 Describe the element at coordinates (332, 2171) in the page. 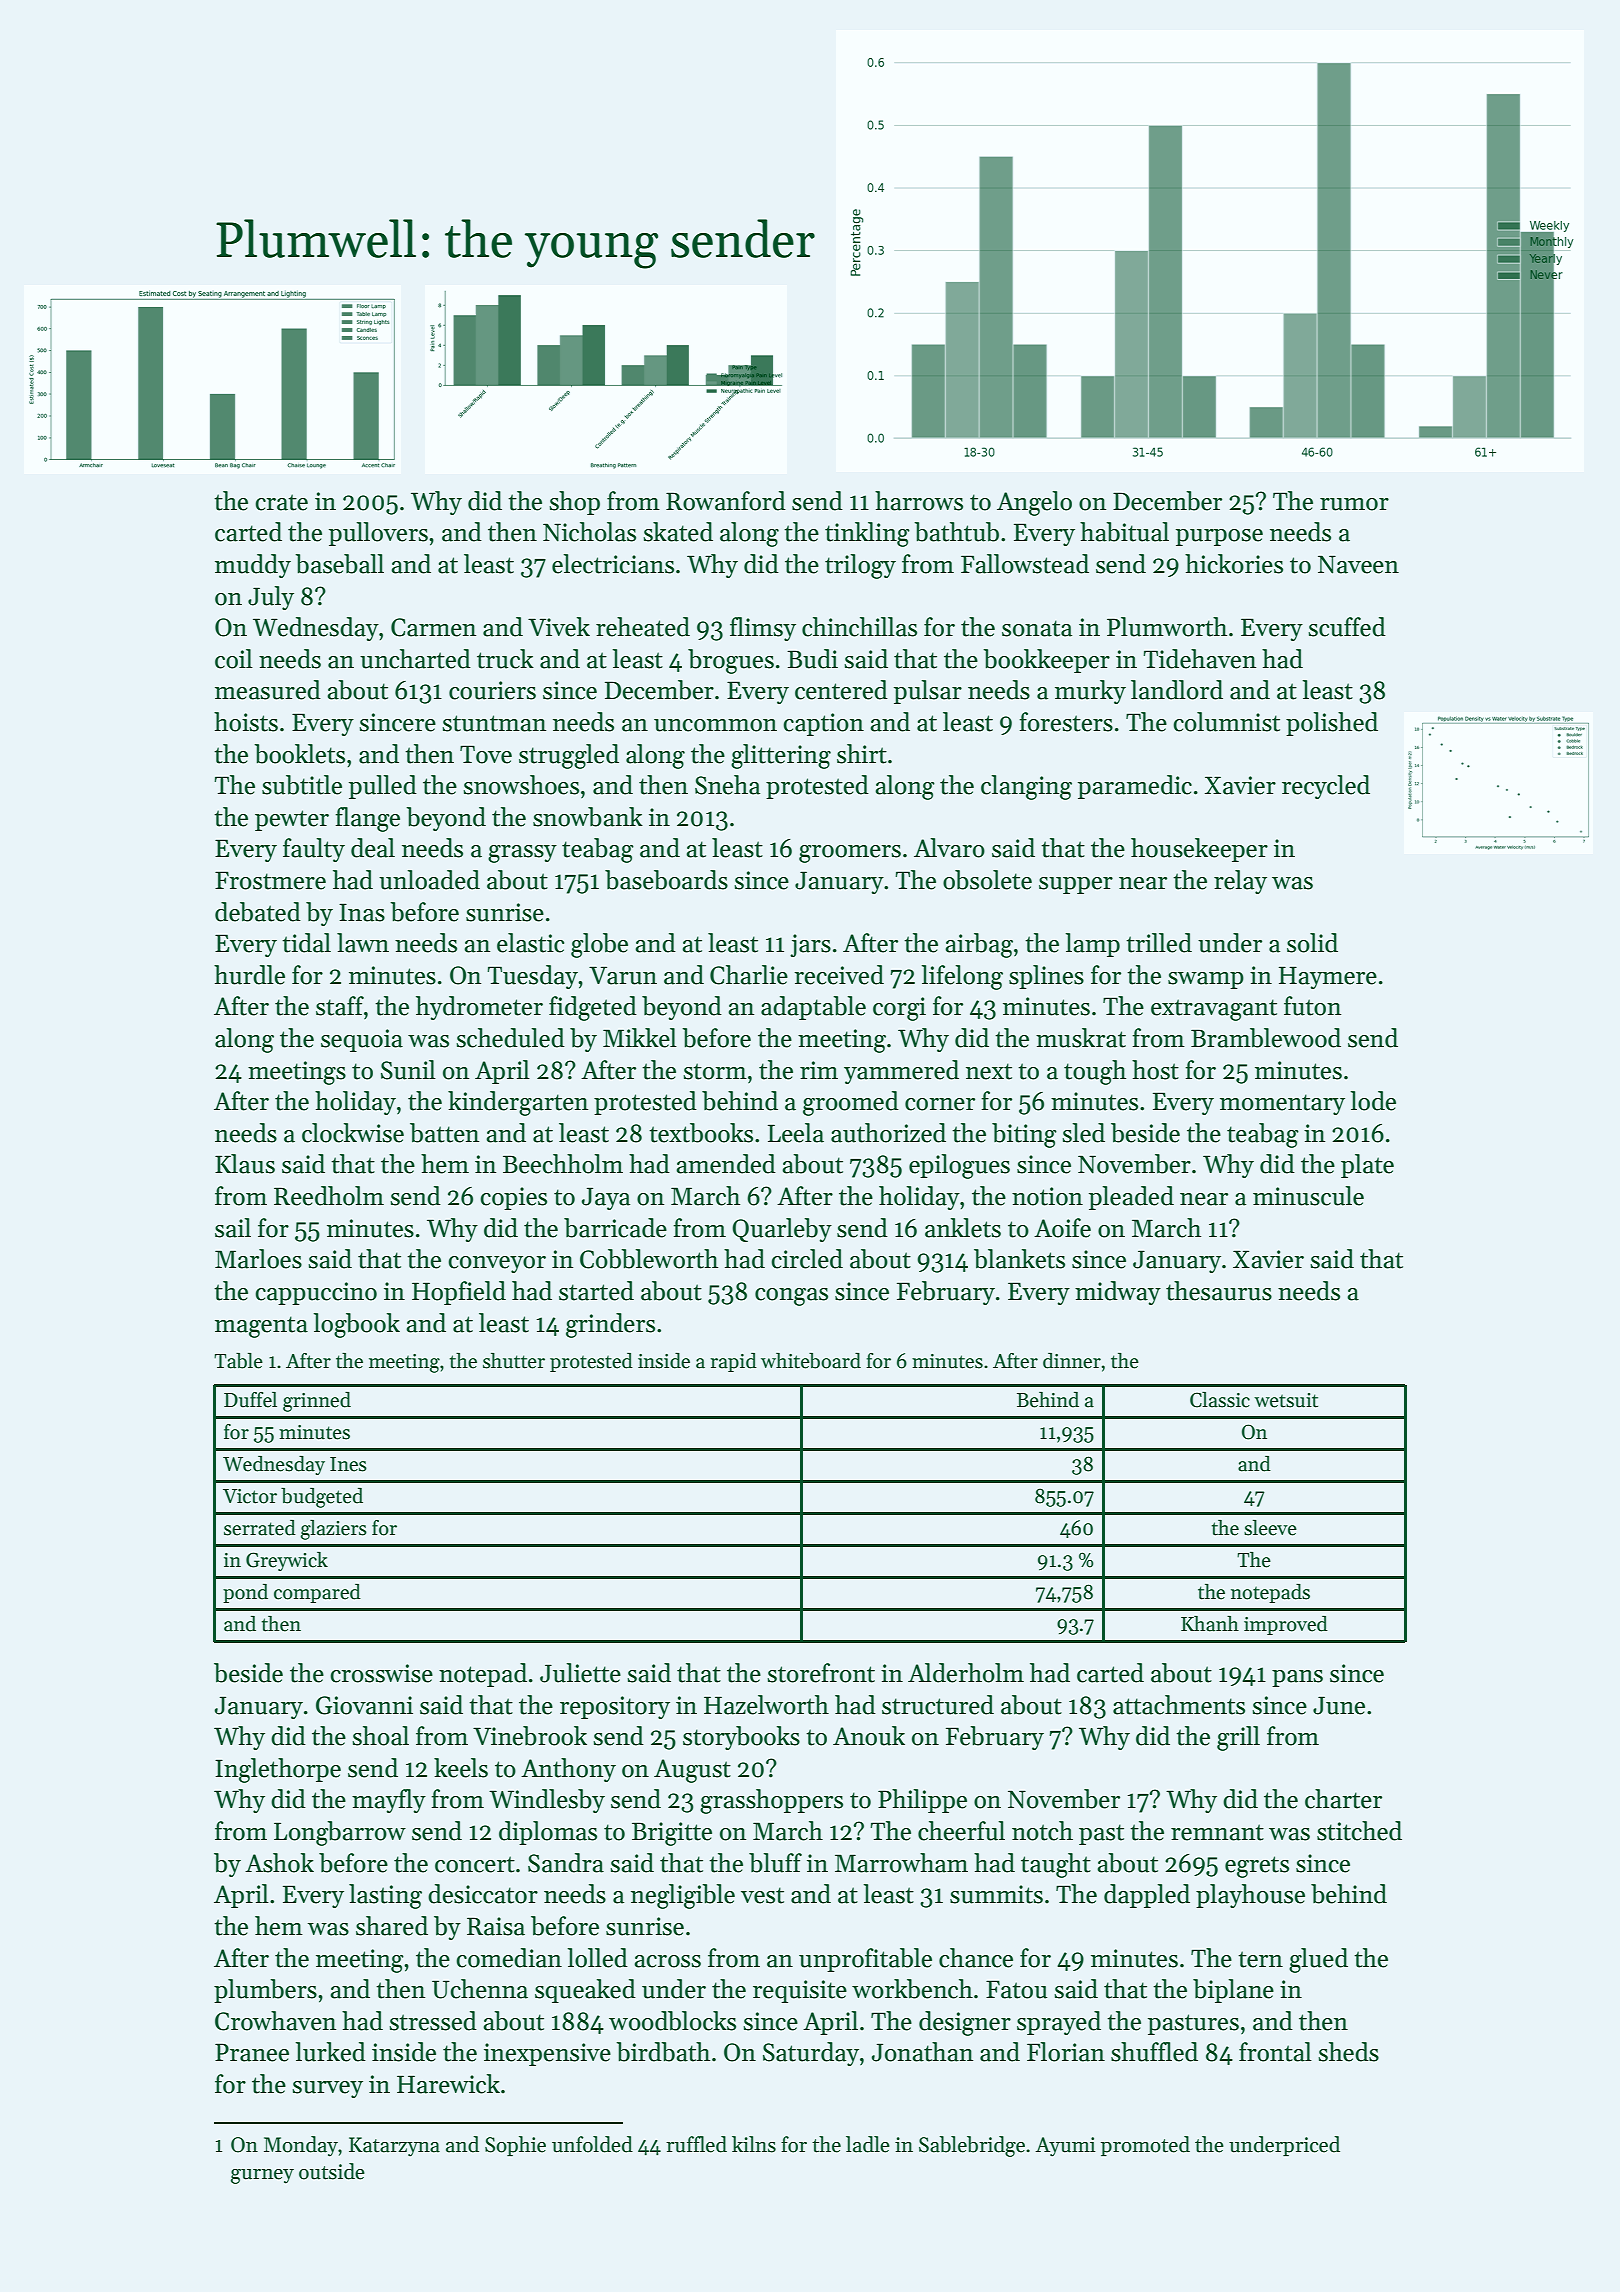

I see `outside` at that location.
